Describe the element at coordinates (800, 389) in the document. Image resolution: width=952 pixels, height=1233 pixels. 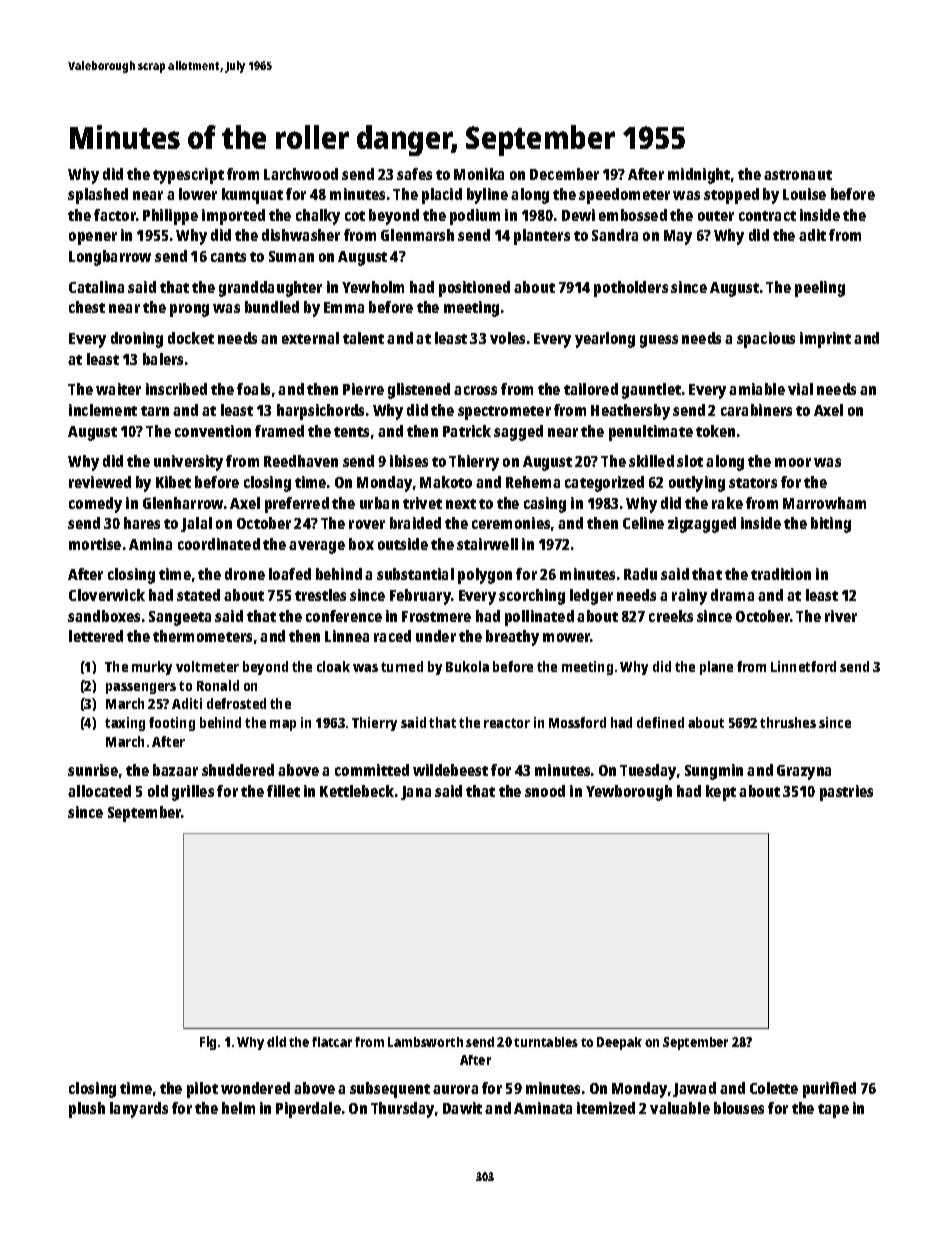
I see `vial` at that location.
